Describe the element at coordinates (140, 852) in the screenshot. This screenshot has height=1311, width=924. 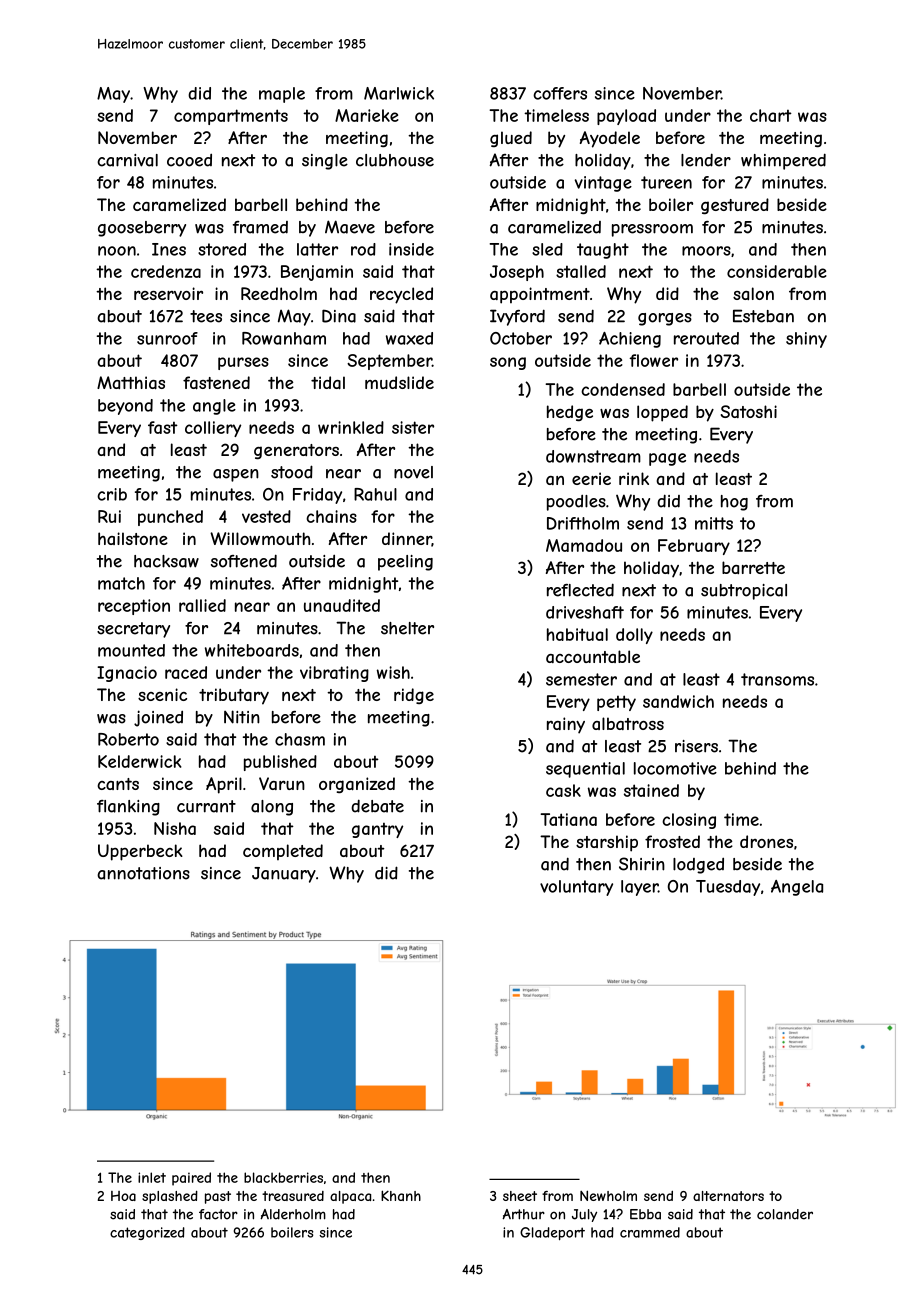
I see `Upperbeck` at that location.
